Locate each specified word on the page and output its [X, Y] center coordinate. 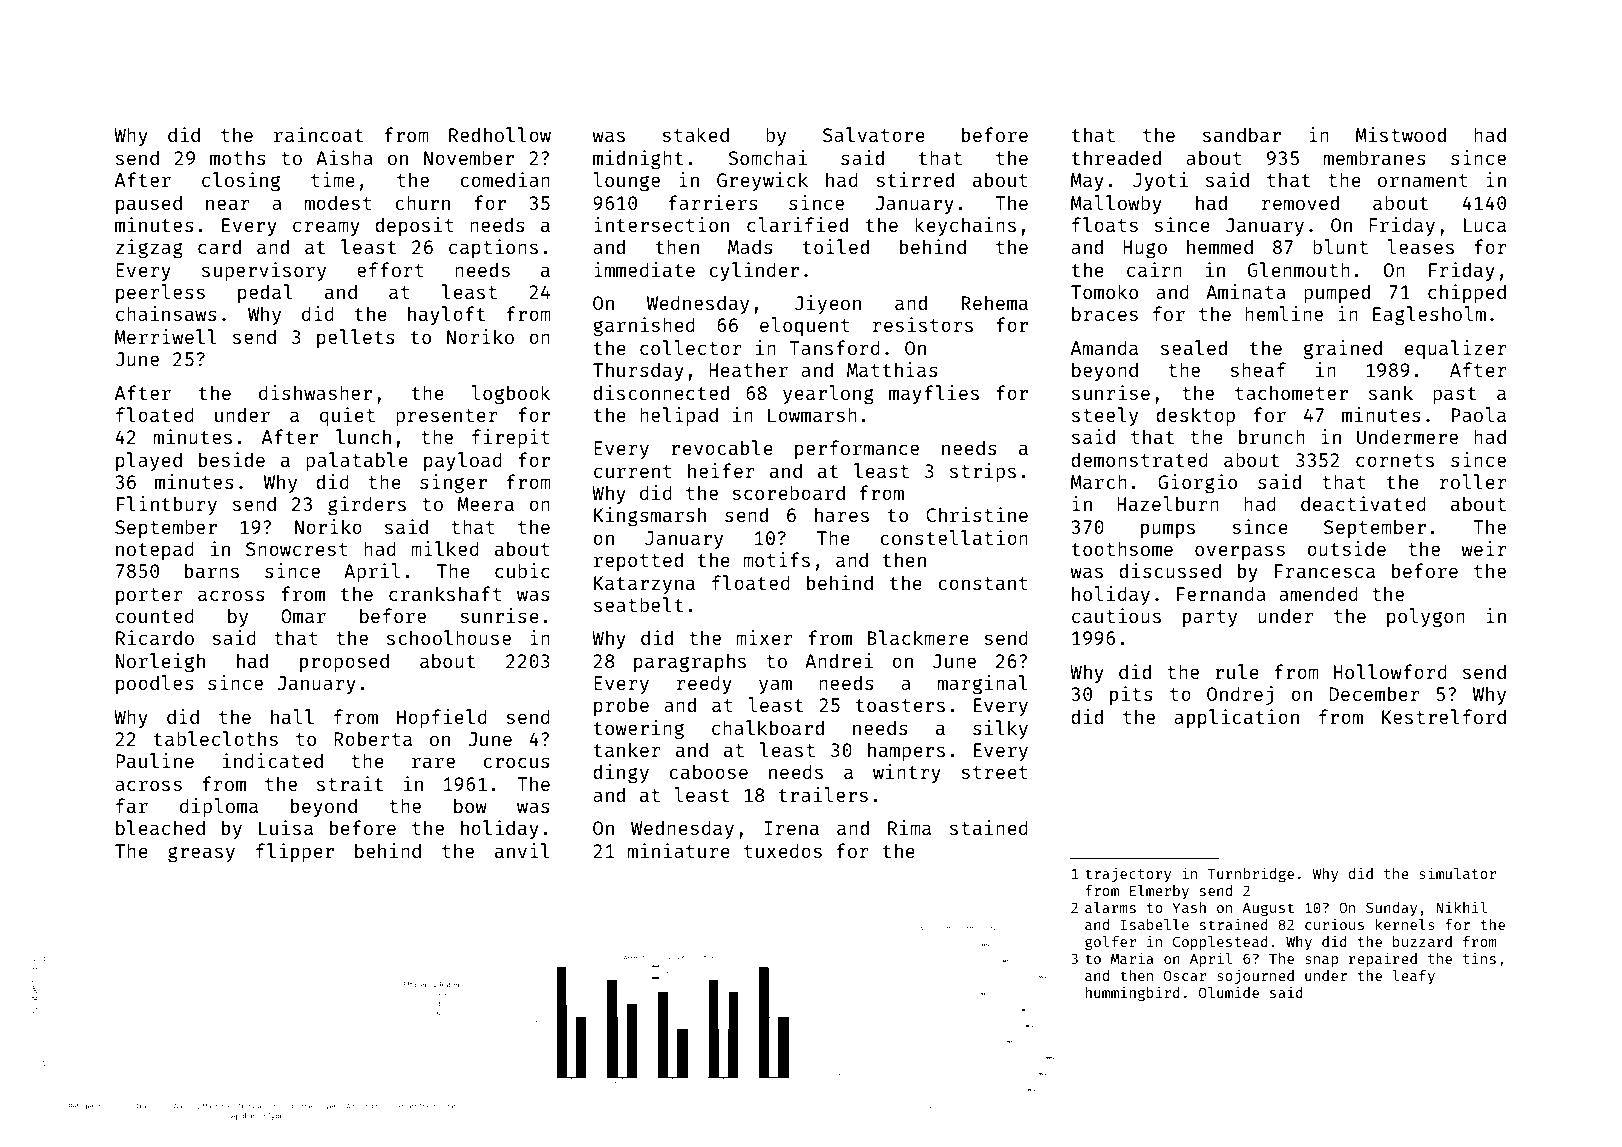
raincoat [318, 134]
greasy [201, 854]
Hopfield [442, 718]
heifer [721, 470]
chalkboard [768, 727]
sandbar [1242, 134]
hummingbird [1132, 993]
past [1454, 395]
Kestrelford [1444, 716]
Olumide [1229, 992]
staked [695, 134]
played [149, 461]
